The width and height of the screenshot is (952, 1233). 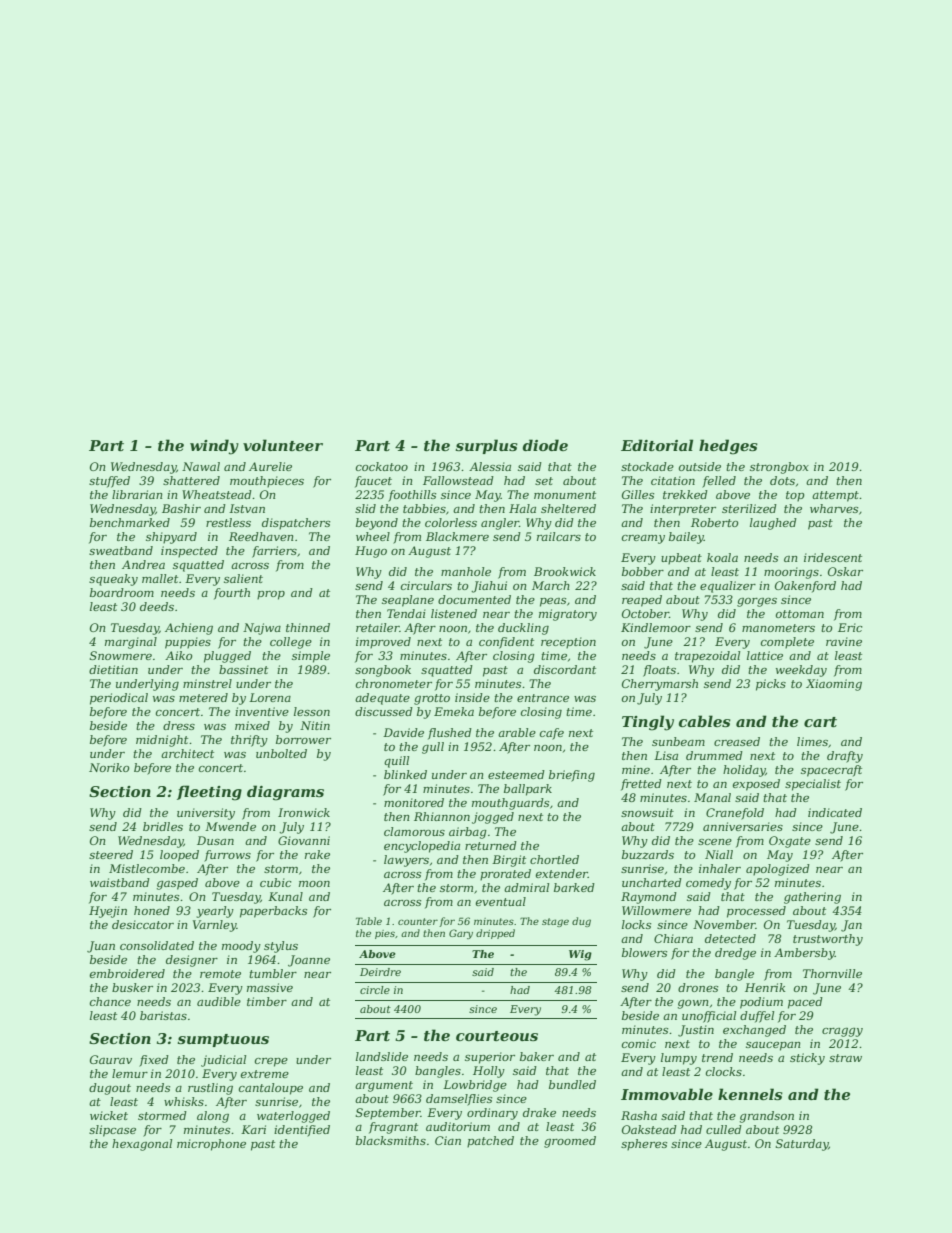 What do you see at coordinates (757, 602) in the screenshot?
I see `gorges` at bounding box center [757, 602].
